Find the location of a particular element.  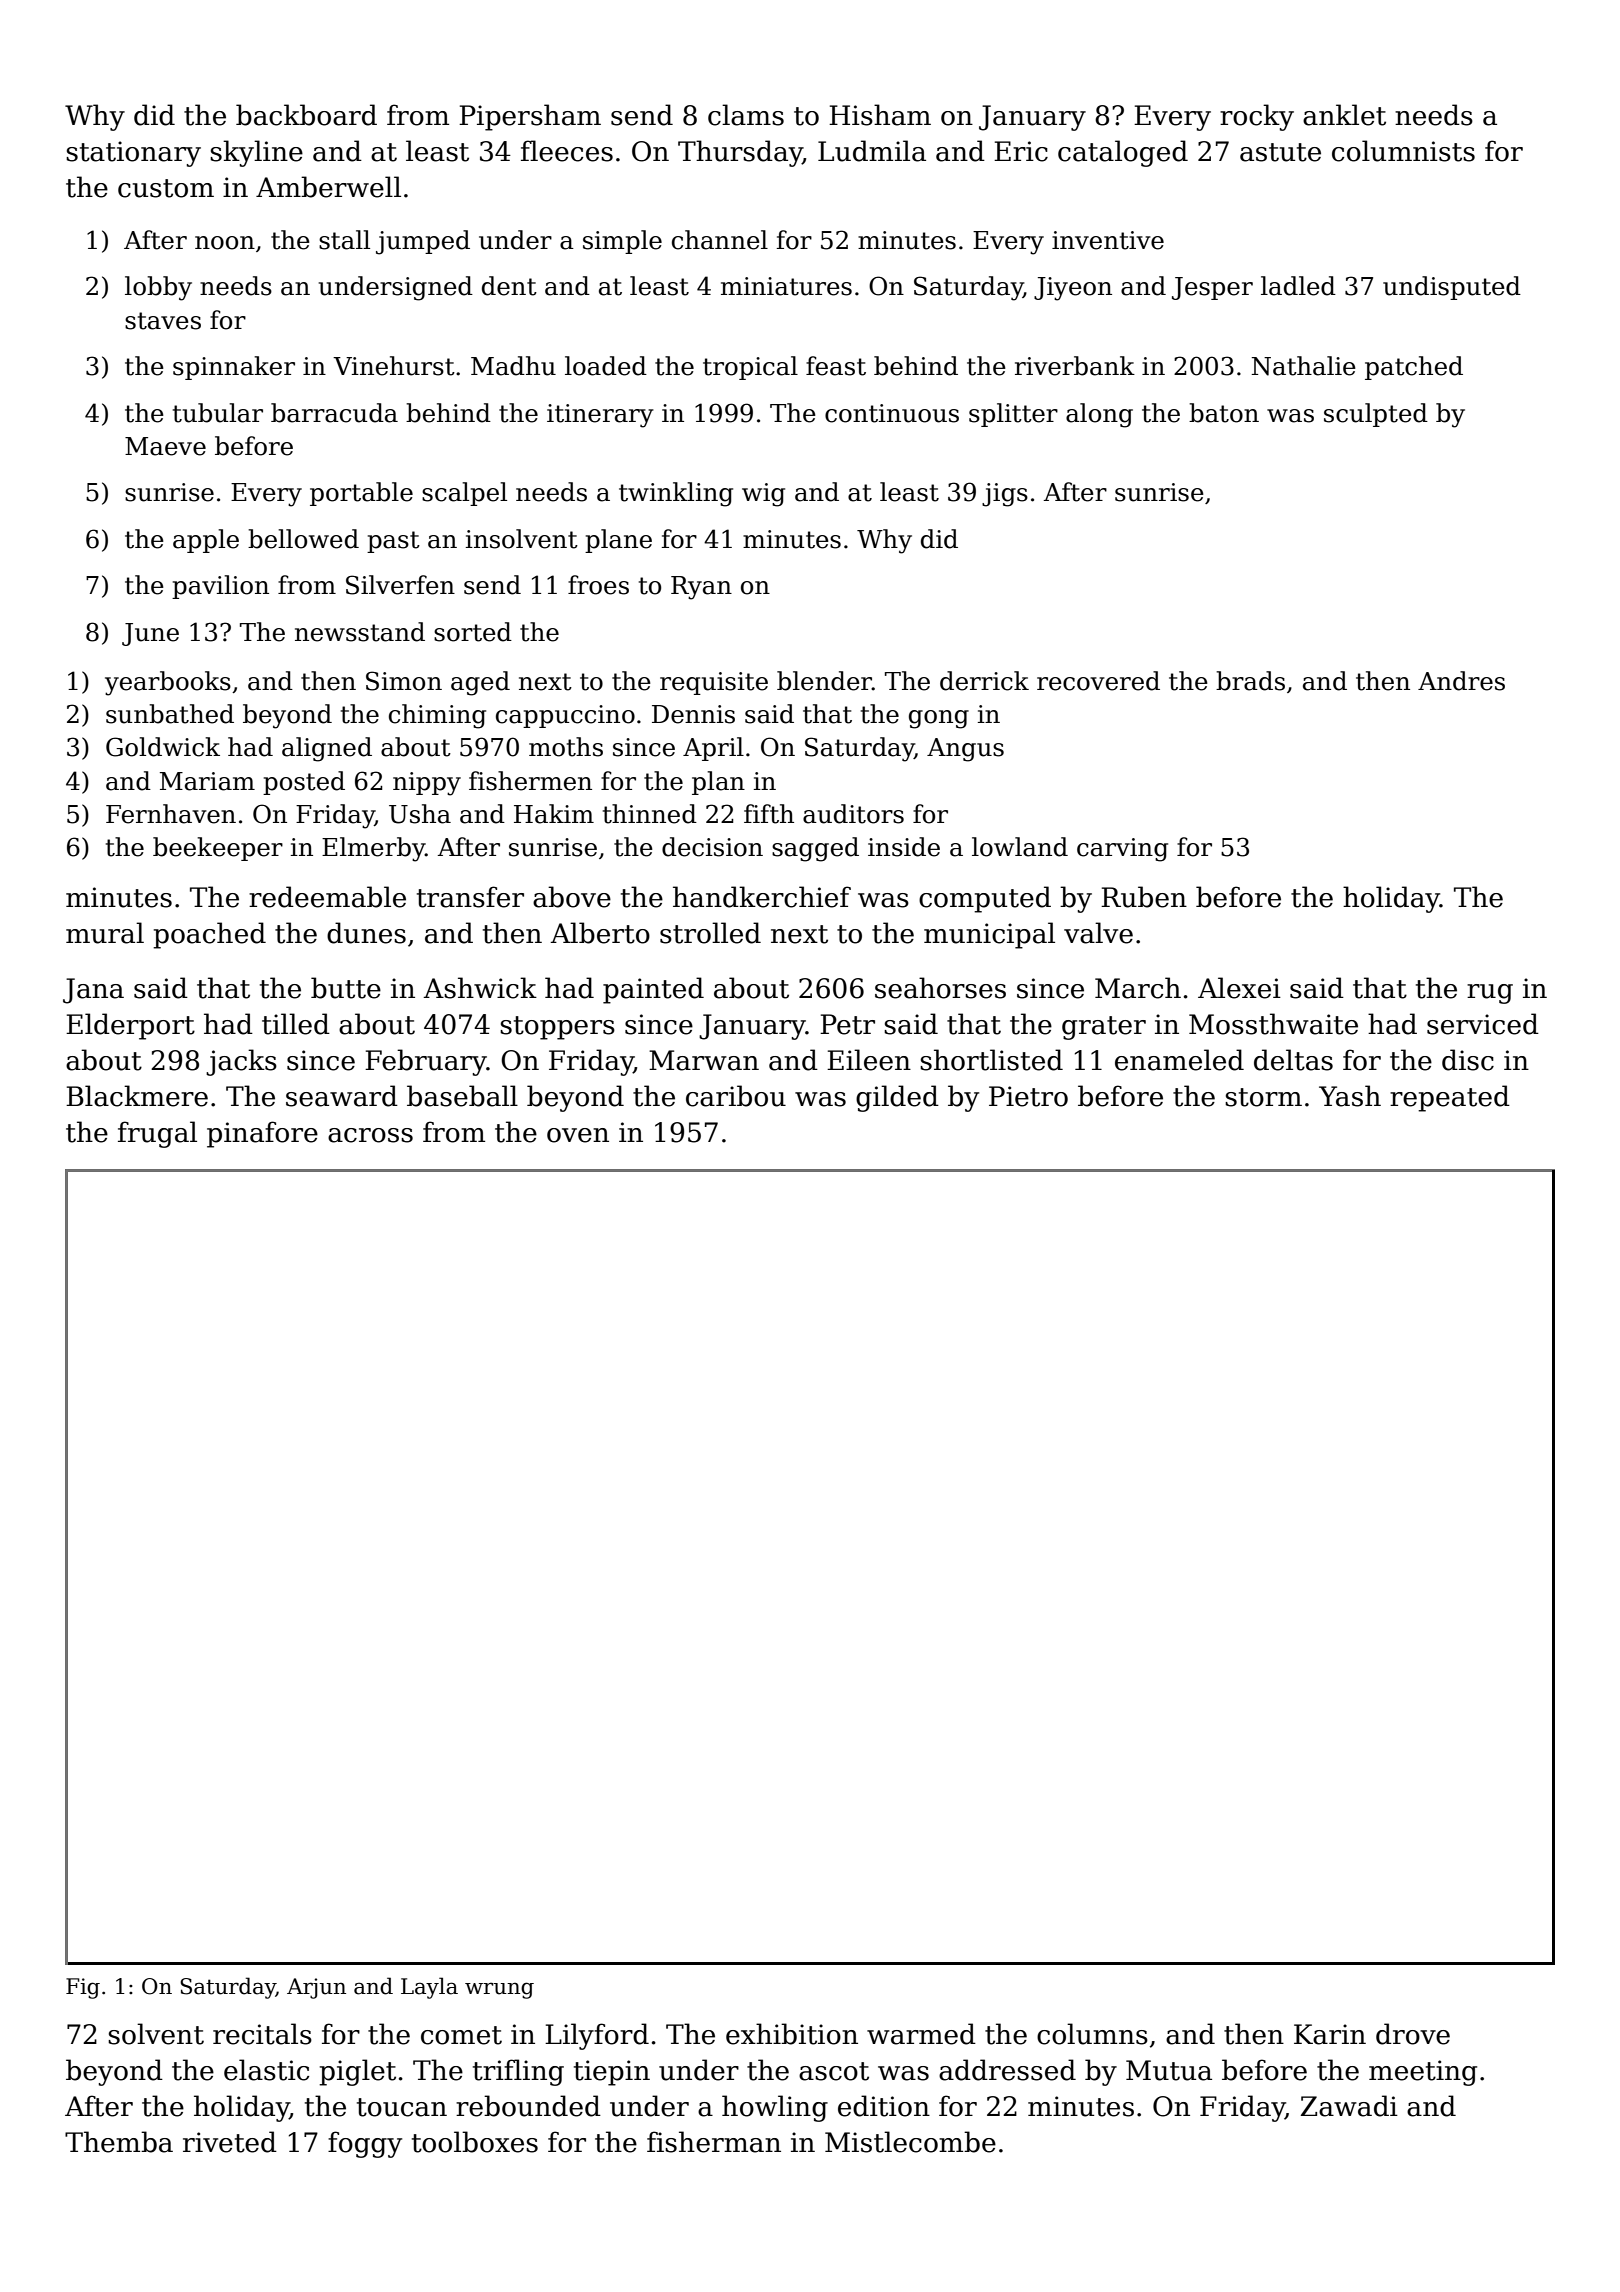

Dennis is located at coordinates (693, 714).
